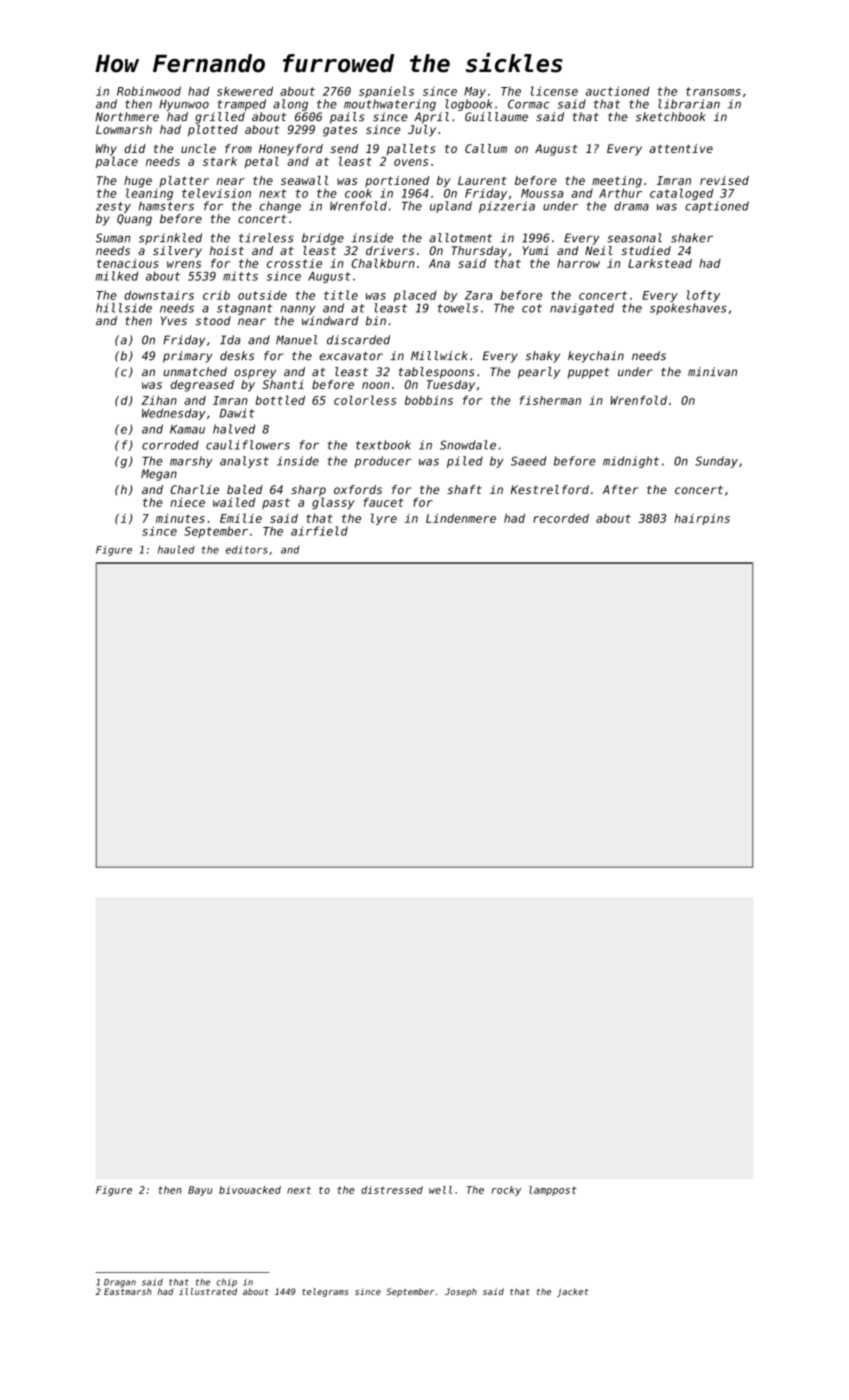 The height and width of the screenshot is (1400, 849). Describe the element at coordinates (461, 1292) in the screenshot. I see `Joseph` at that location.
